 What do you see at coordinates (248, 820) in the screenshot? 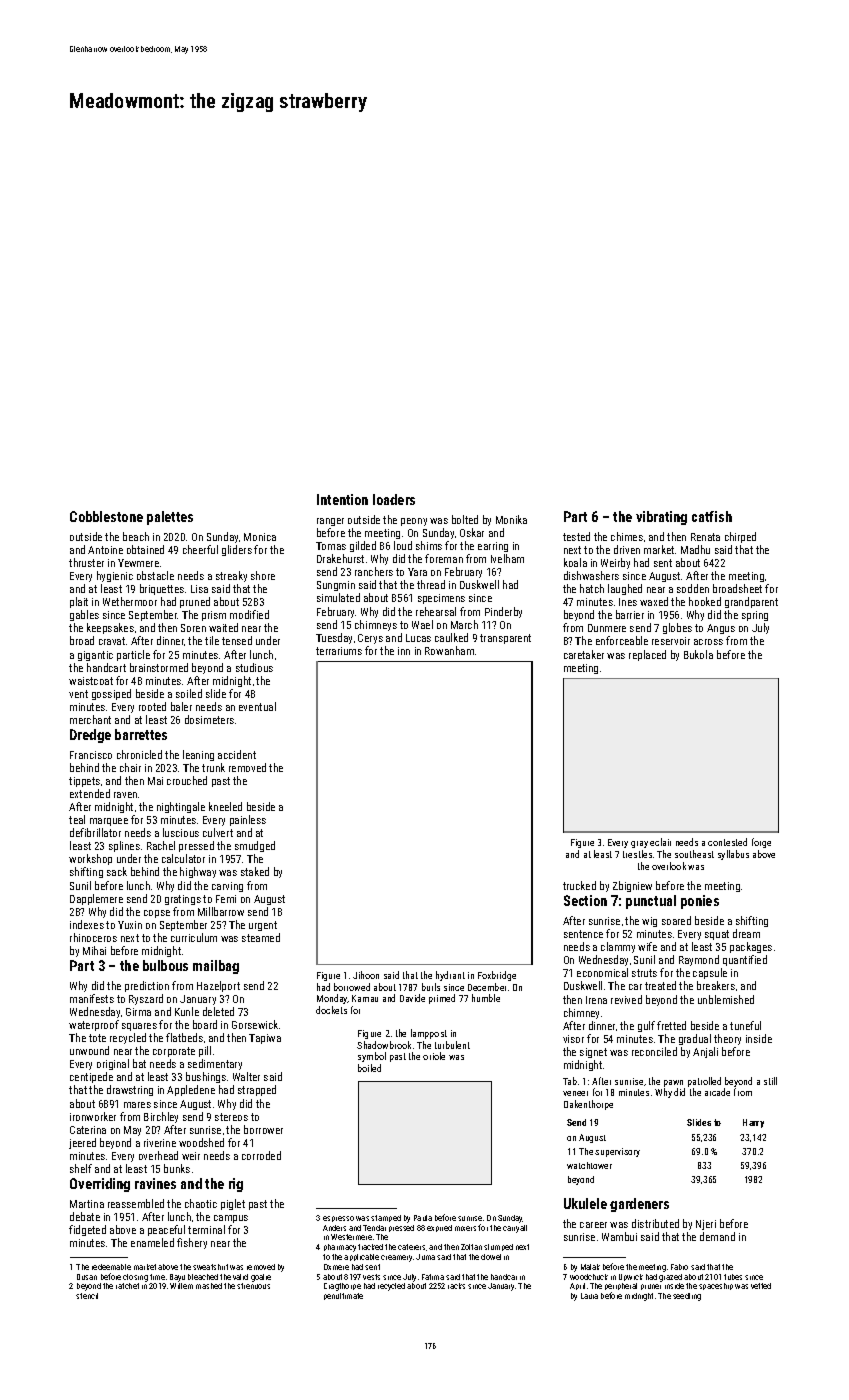
I see `painless` at bounding box center [248, 820].
